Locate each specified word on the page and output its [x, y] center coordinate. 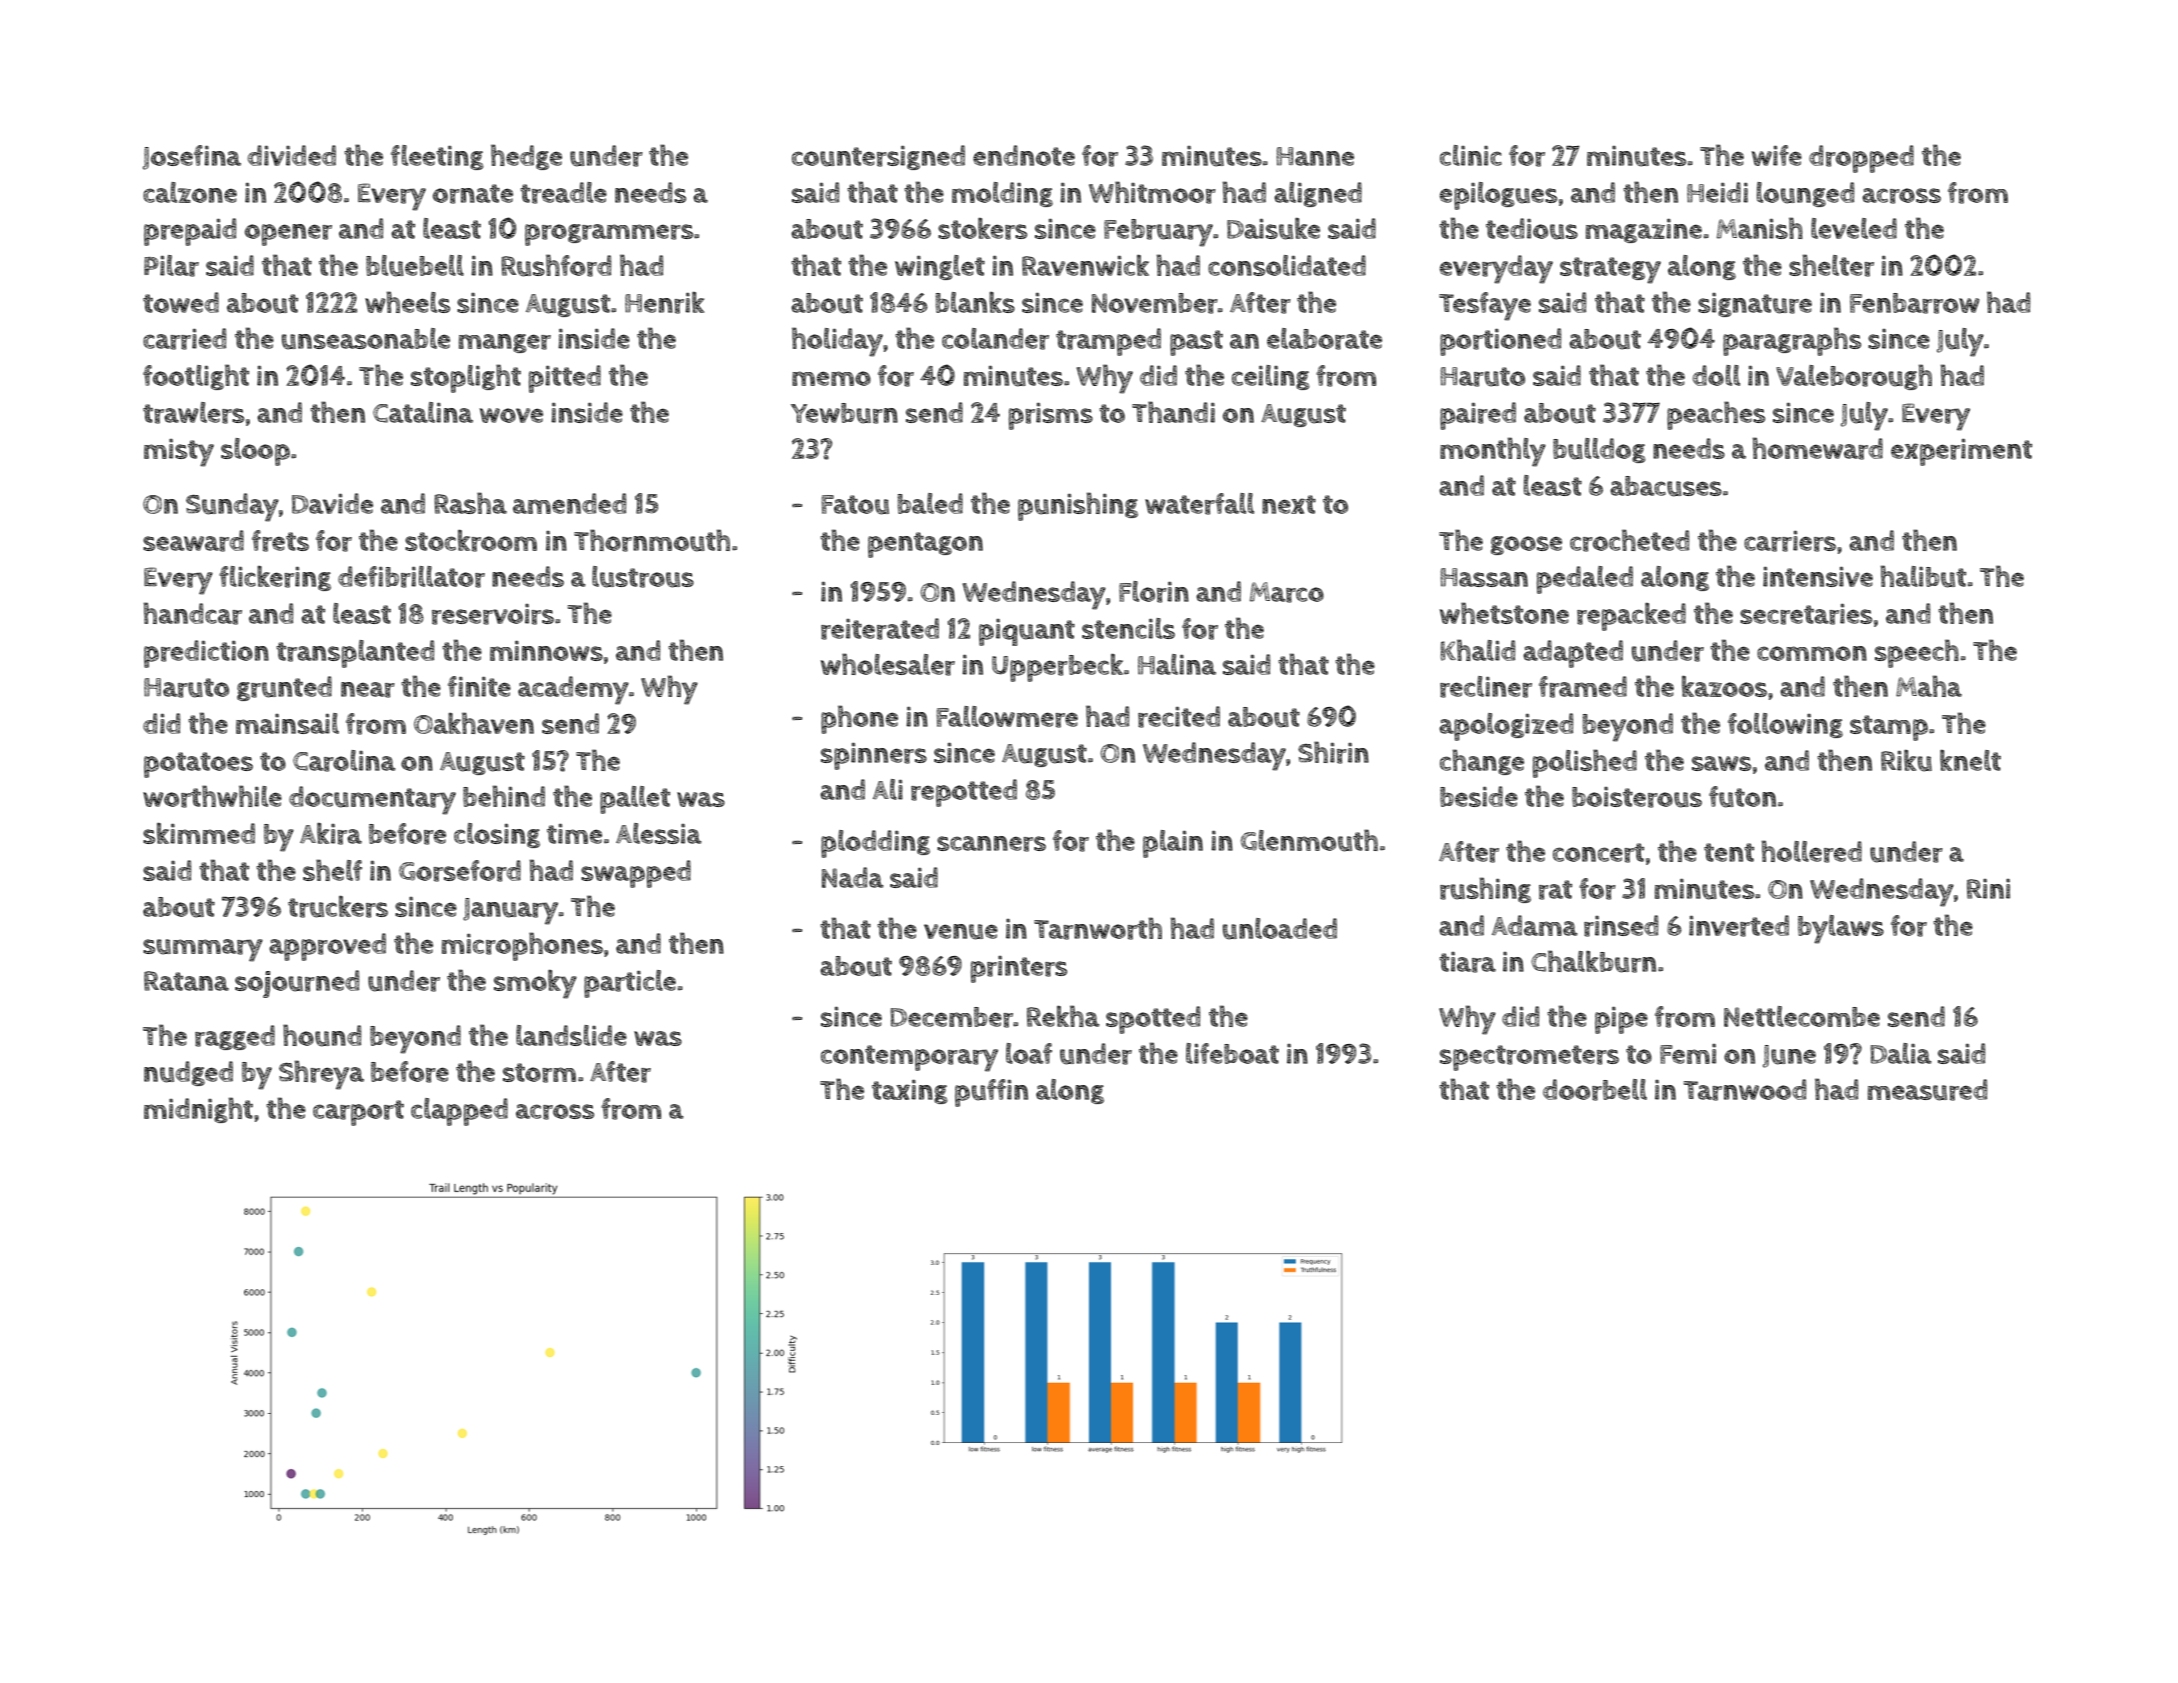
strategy [1610, 270]
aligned [1318, 194]
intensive [1818, 577]
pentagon [925, 545]
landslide [571, 1035]
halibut [1923, 576]
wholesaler [887, 664]
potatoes [198, 765]
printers [1019, 969]
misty [179, 453]
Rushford [556, 265]
